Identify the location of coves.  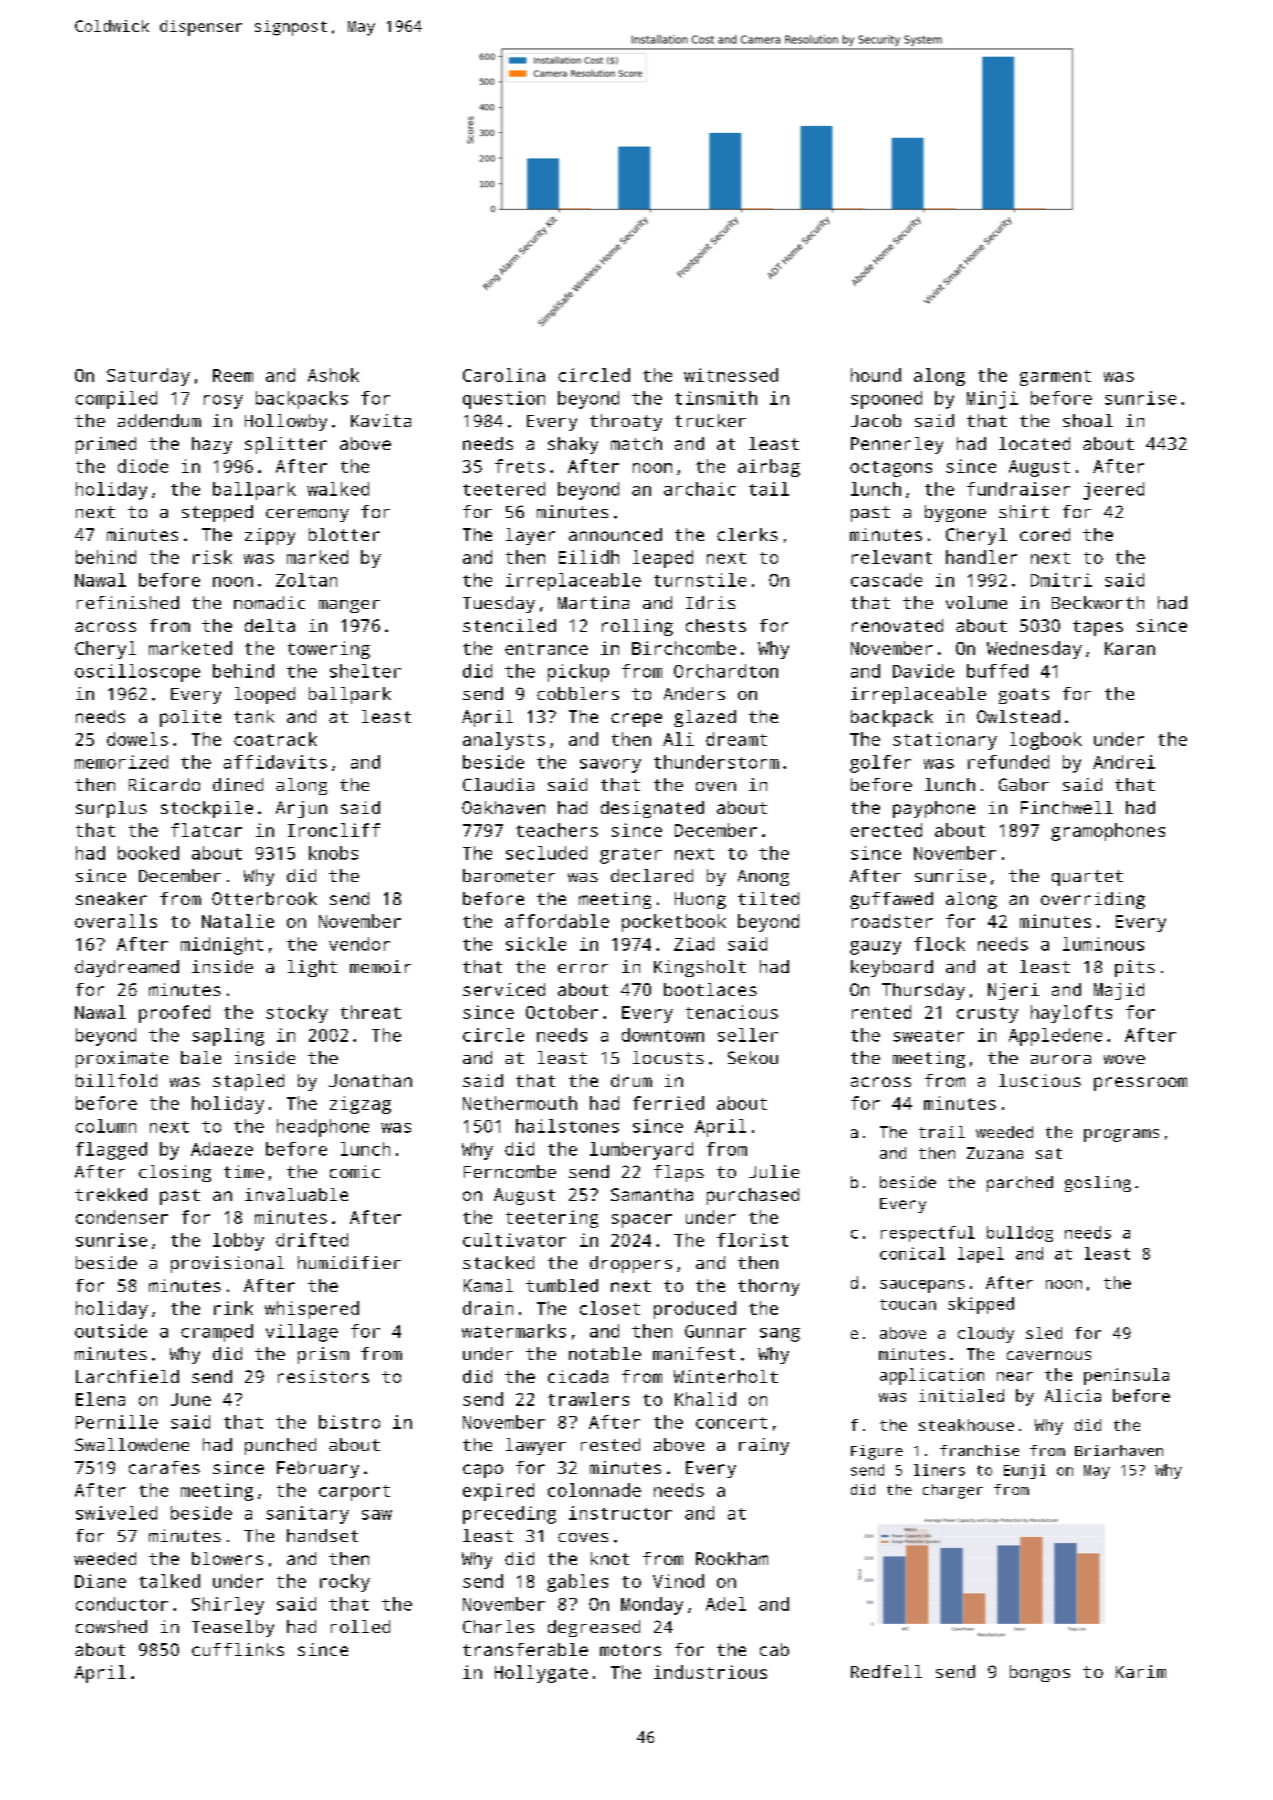
(583, 1537).
